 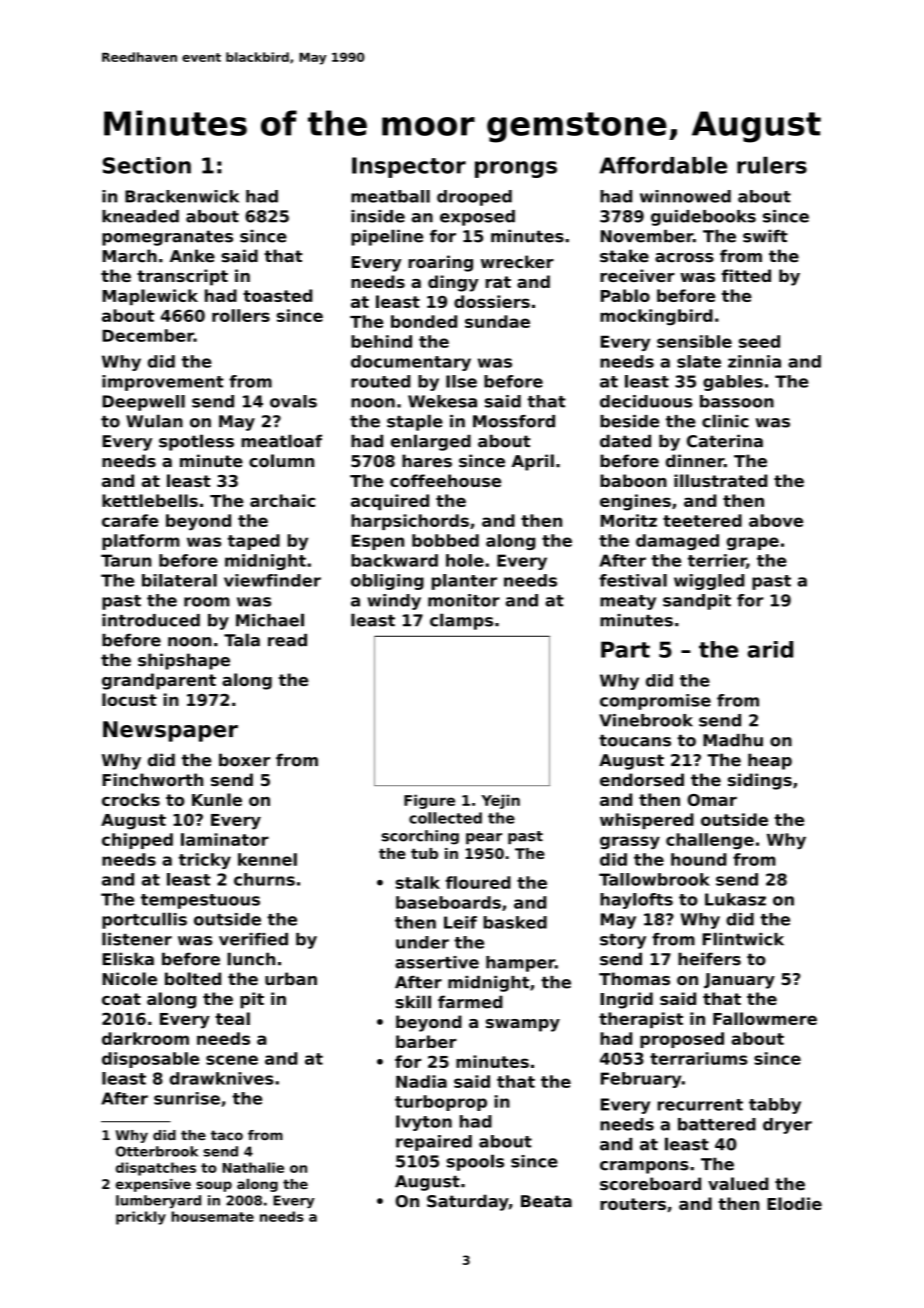 What do you see at coordinates (253, 1167) in the screenshot?
I see `Nathalie` at bounding box center [253, 1167].
